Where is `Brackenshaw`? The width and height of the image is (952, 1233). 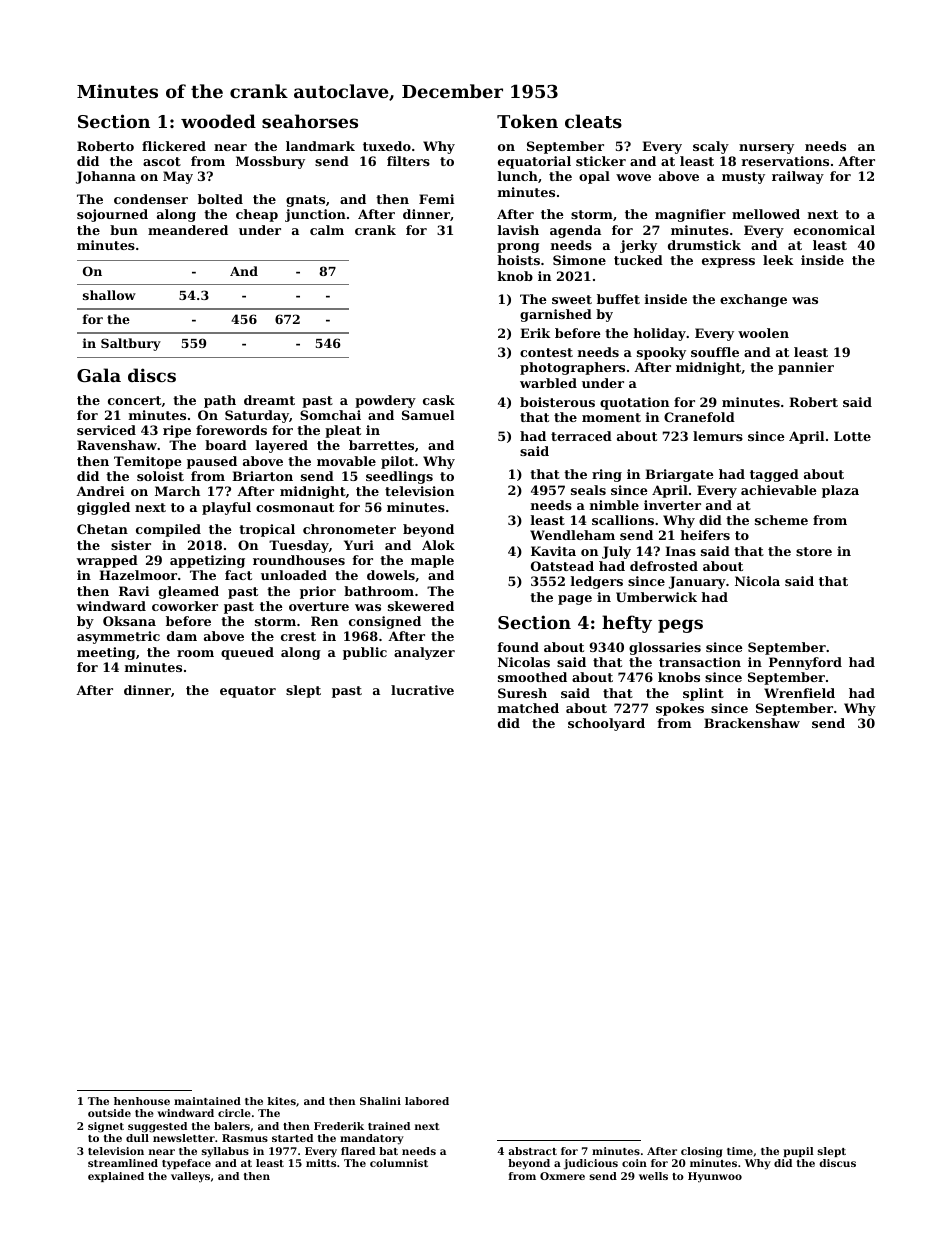 Brackenshaw is located at coordinates (752, 723).
